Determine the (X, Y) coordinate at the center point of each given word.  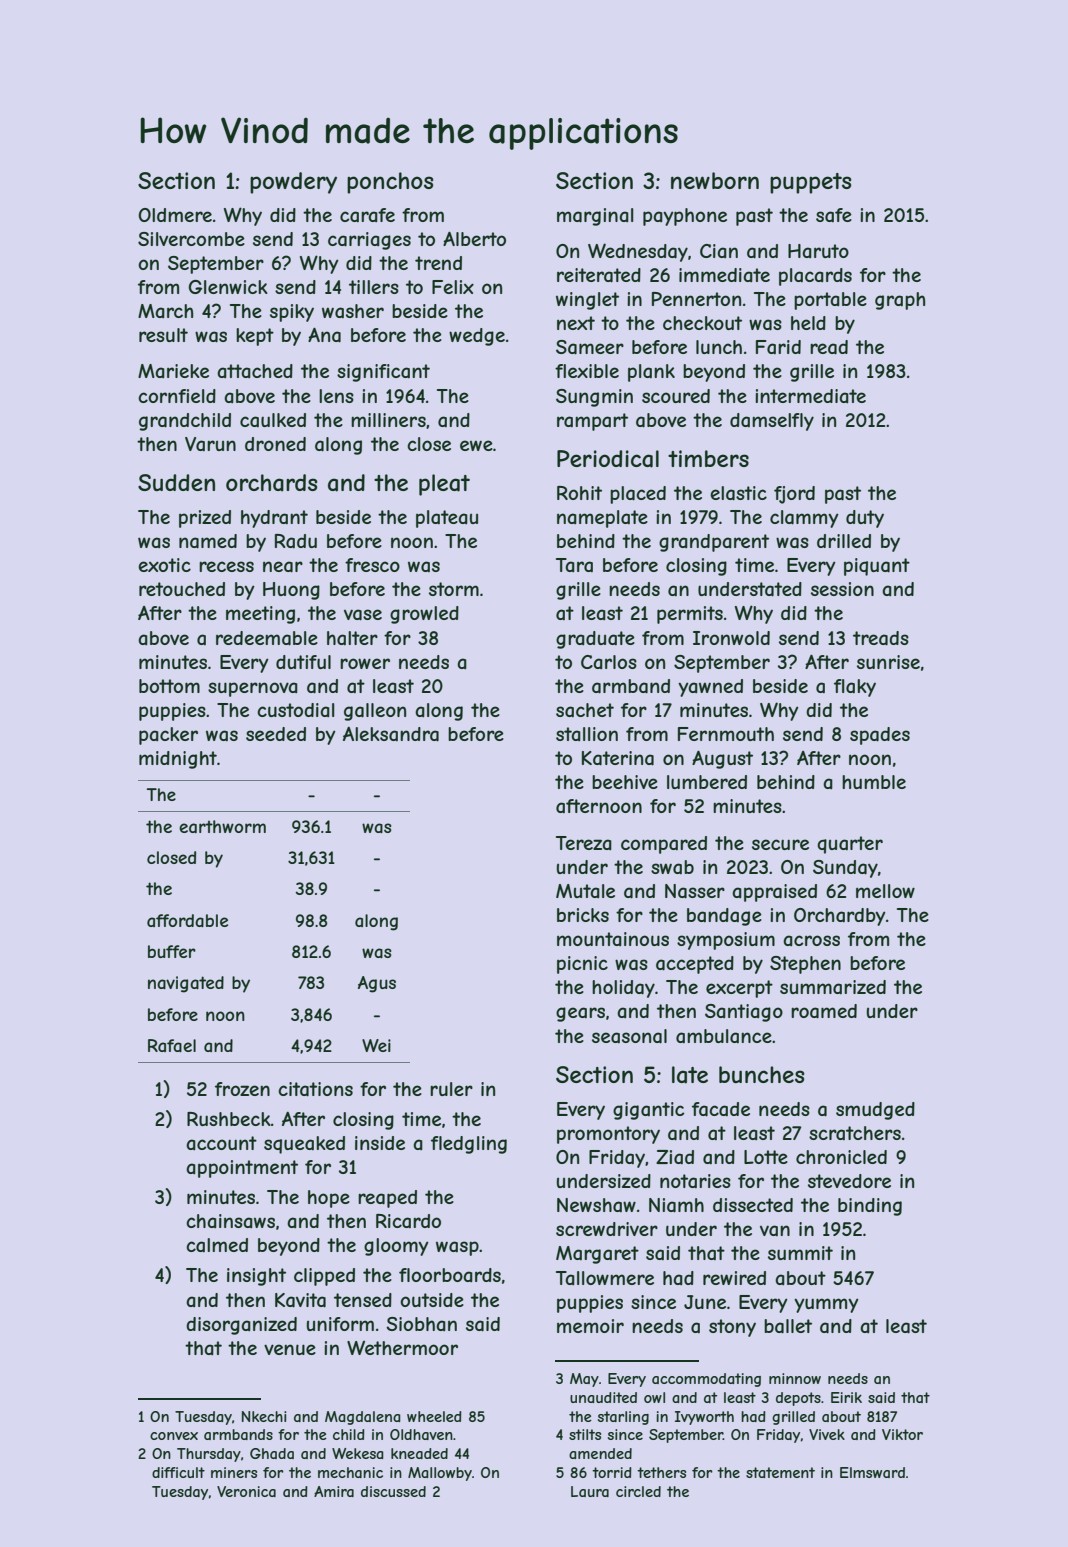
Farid (778, 347)
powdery (293, 183)
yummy (826, 1305)
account (221, 1143)
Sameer (590, 347)
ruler (451, 1089)
